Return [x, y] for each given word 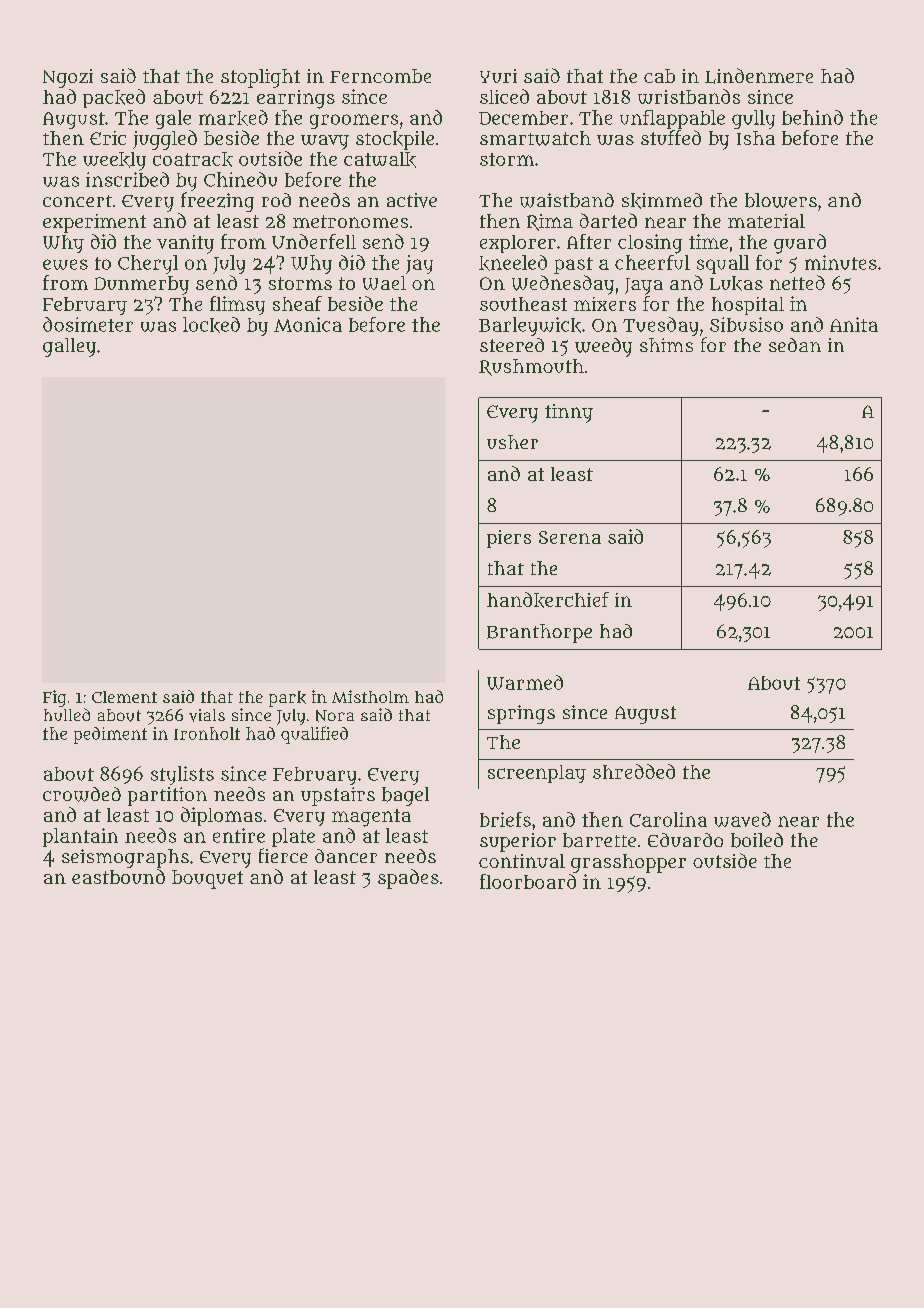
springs [521, 714]
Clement [124, 697]
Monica [308, 324]
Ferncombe [380, 76]
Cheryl [148, 264]
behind [812, 117]
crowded [82, 794]
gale [173, 119]
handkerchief [548, 600]
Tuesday [660, 326]
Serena [570, 537]
